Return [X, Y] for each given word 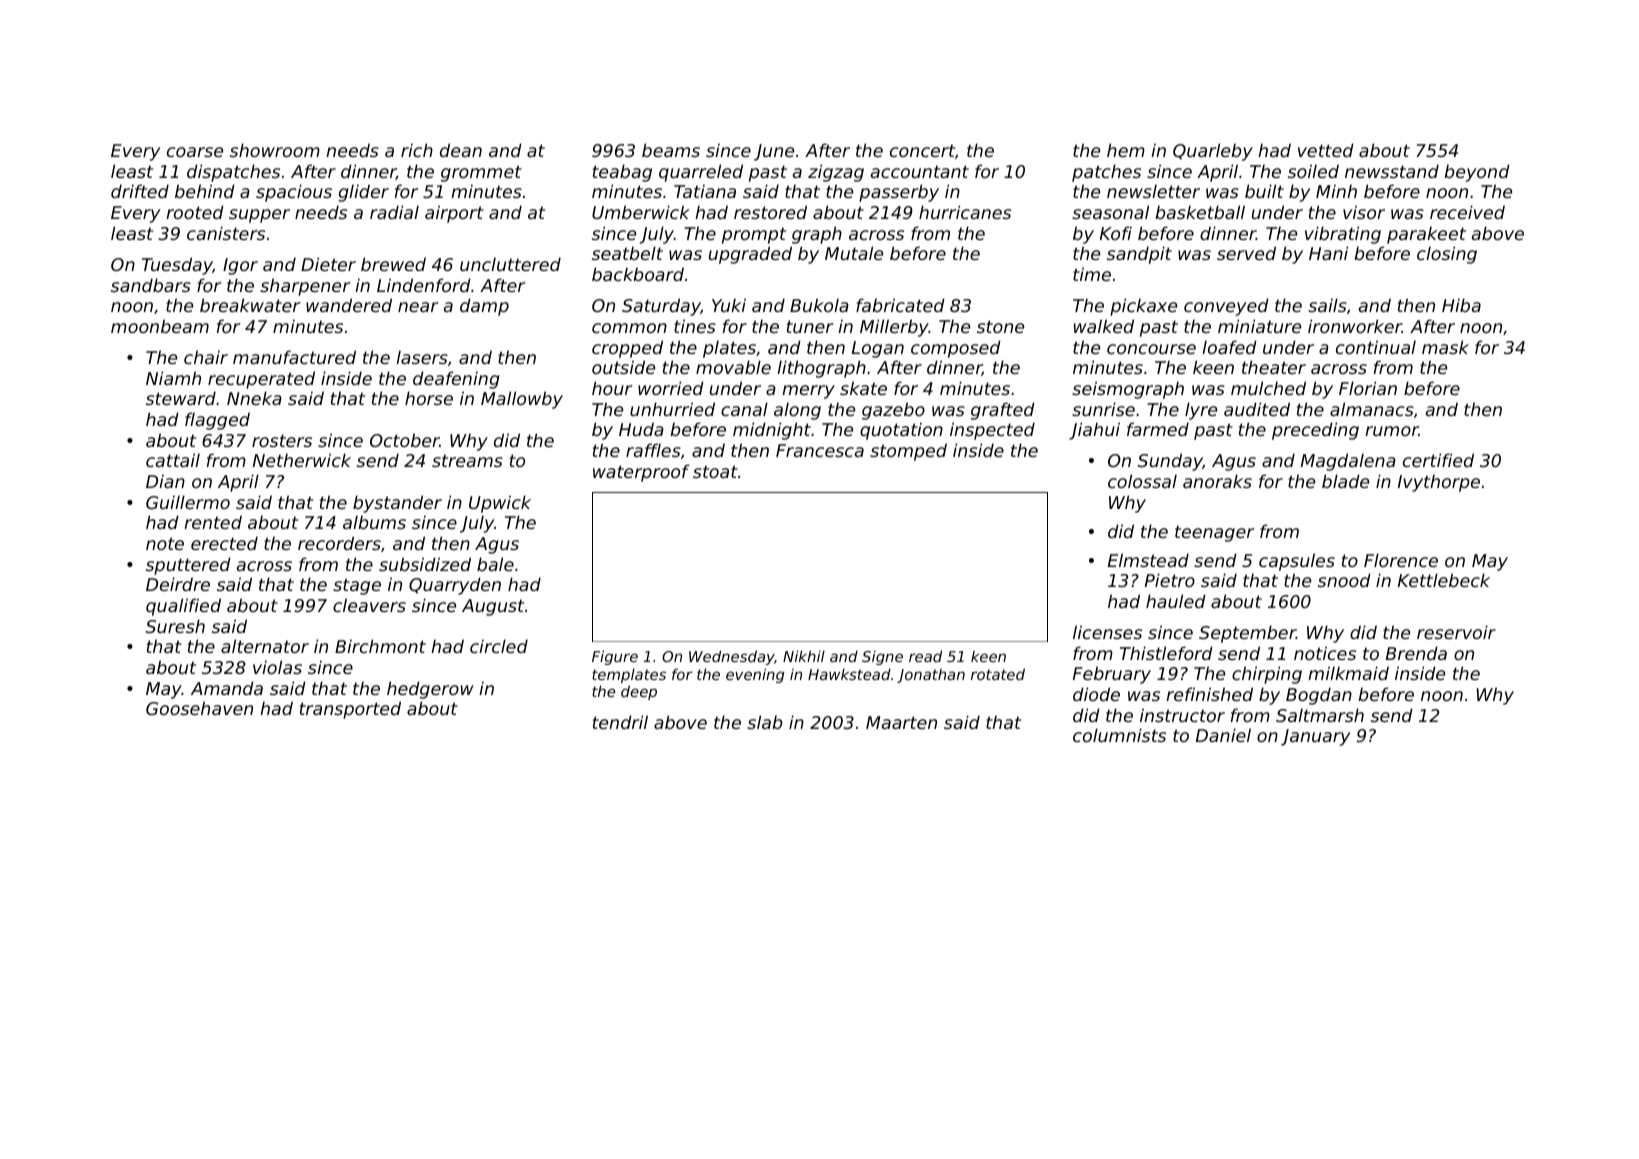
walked [1104, 326]
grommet [481, 173]
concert [922, 150]
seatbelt [627, 253]
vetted [1326, 150]
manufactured [294, 357]
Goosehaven [199, 708]
